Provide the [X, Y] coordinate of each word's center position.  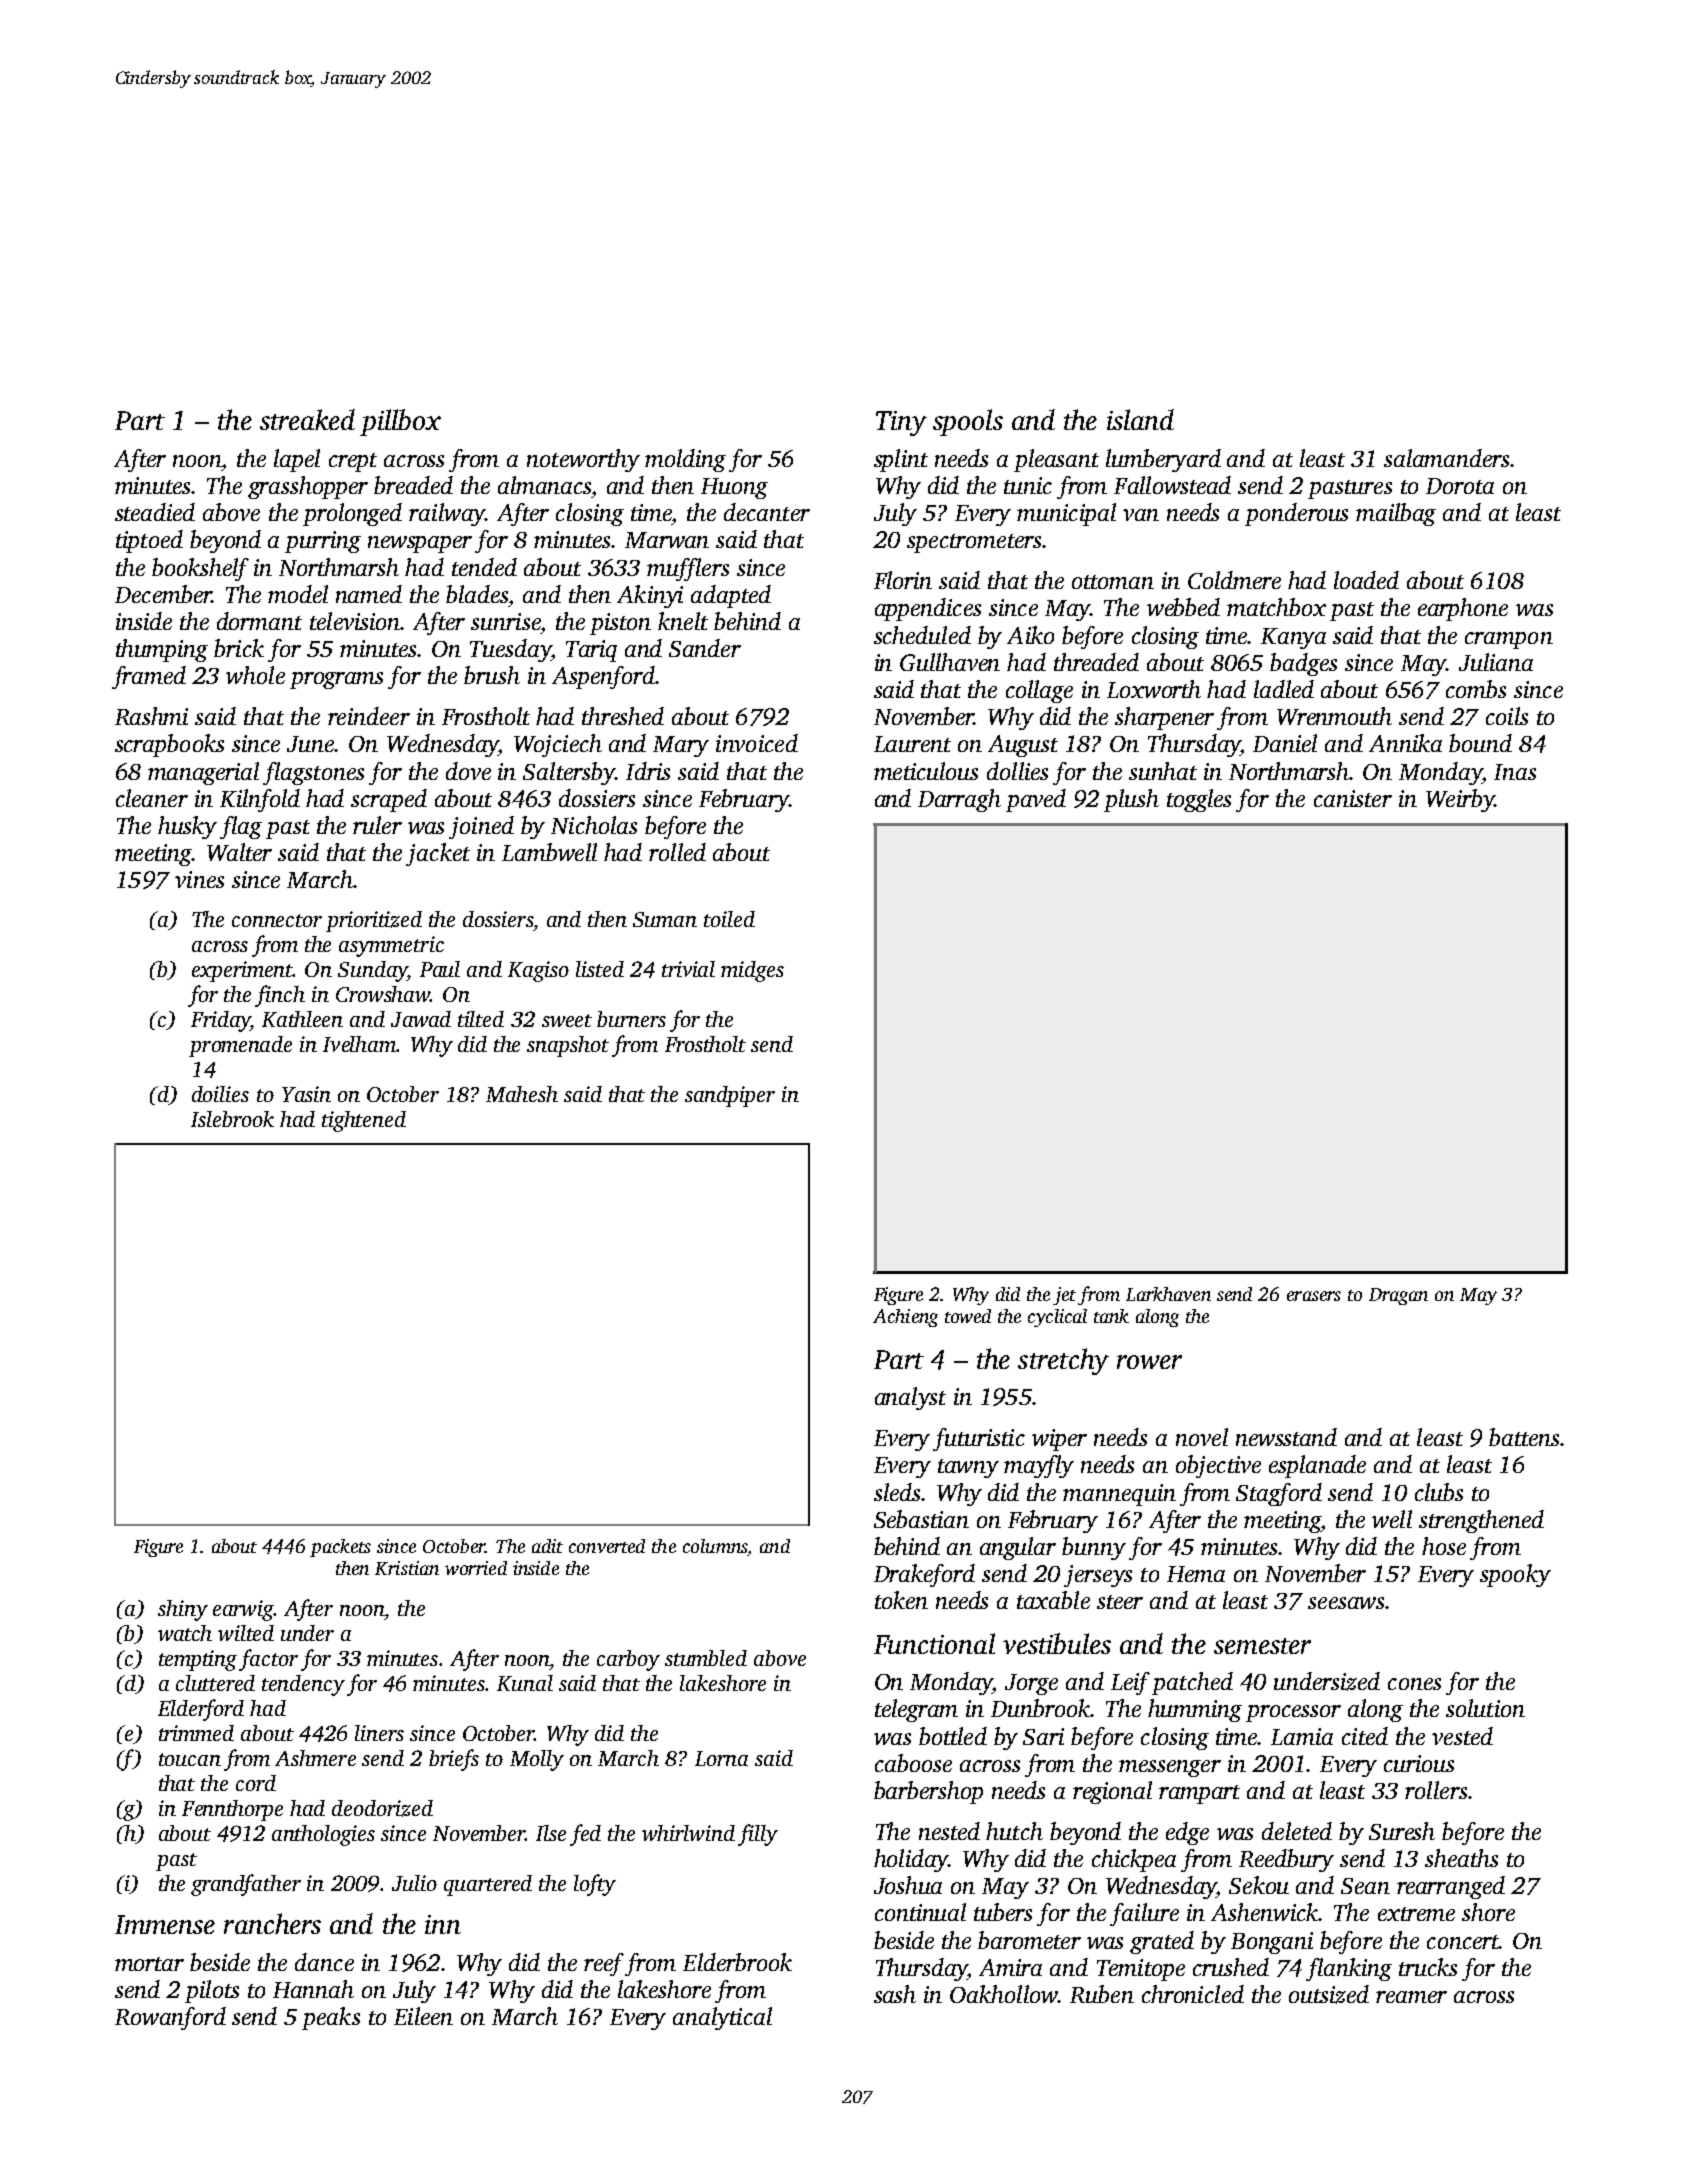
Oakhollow [1004, 1994]
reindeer [369, 716]
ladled [1284, 689]
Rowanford [170, 2018]
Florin [903, 580]
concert [1463, 1942]
